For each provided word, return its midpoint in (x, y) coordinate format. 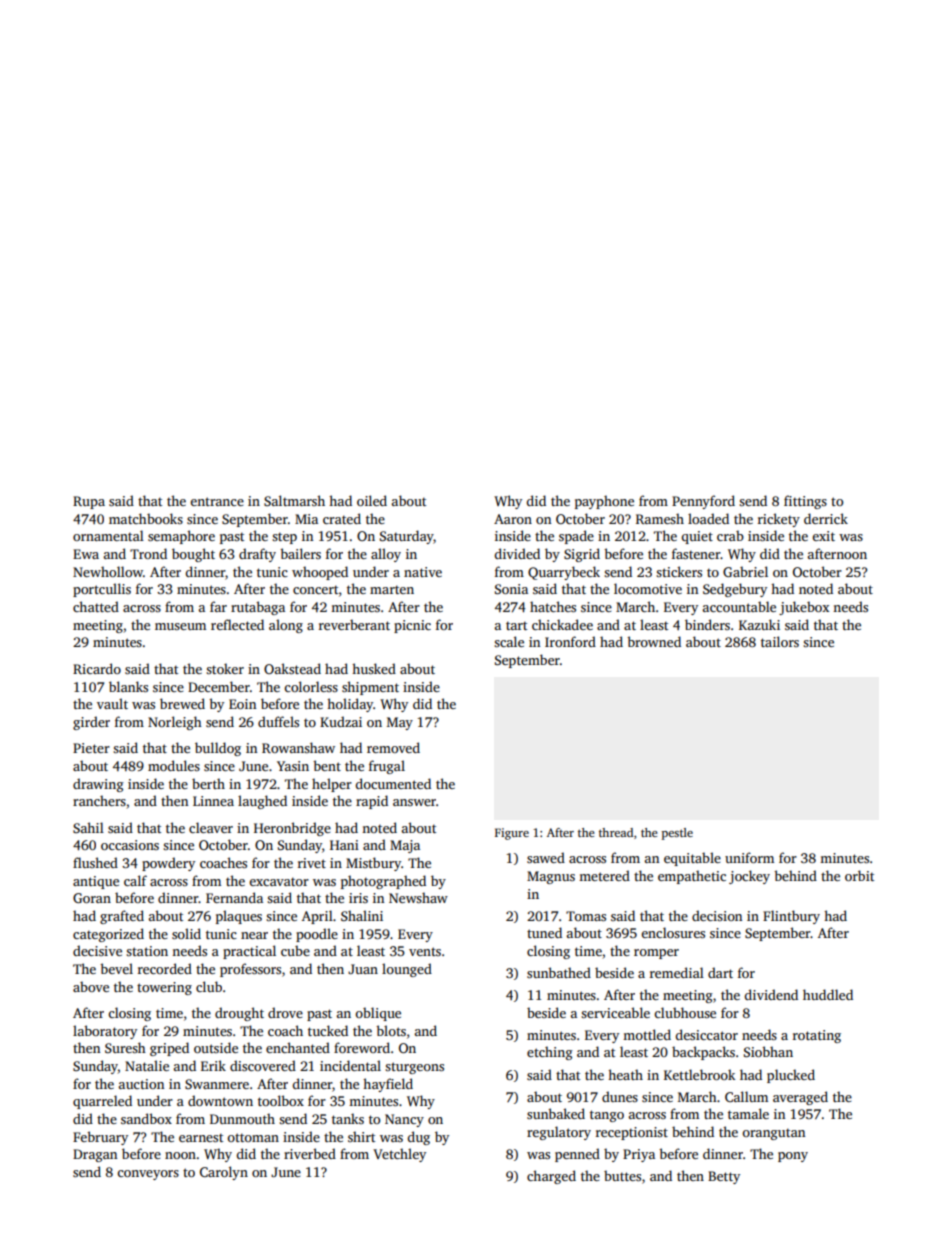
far (218, 606)
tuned (544, 932)
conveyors (148, 1175)
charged (551, 1177)
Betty (724, 1177)
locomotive (648, 588)
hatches (553, 606)
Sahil (88, 827)
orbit (859, 875)
